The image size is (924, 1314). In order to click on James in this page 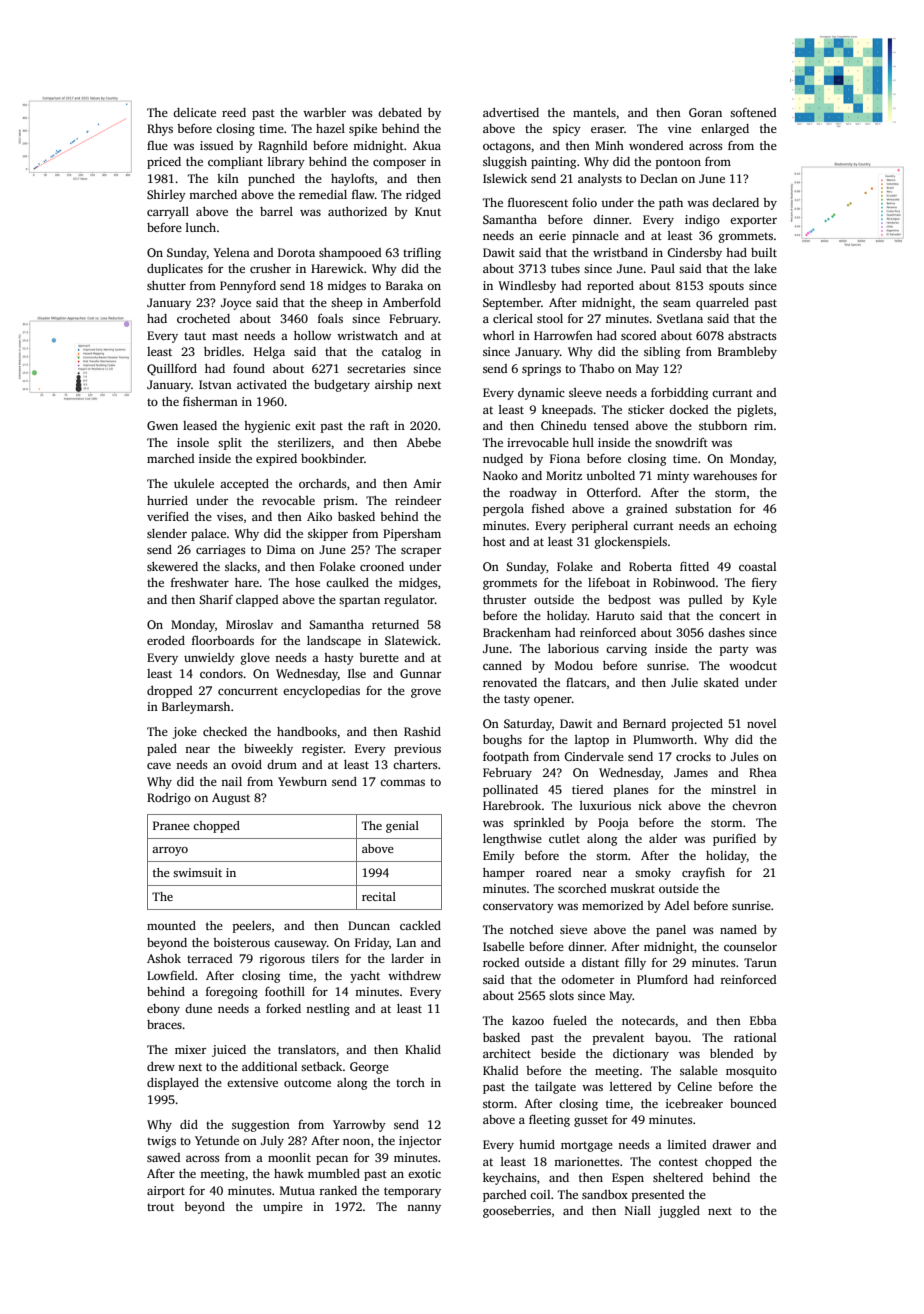, I will do `click(691, 772)`.
